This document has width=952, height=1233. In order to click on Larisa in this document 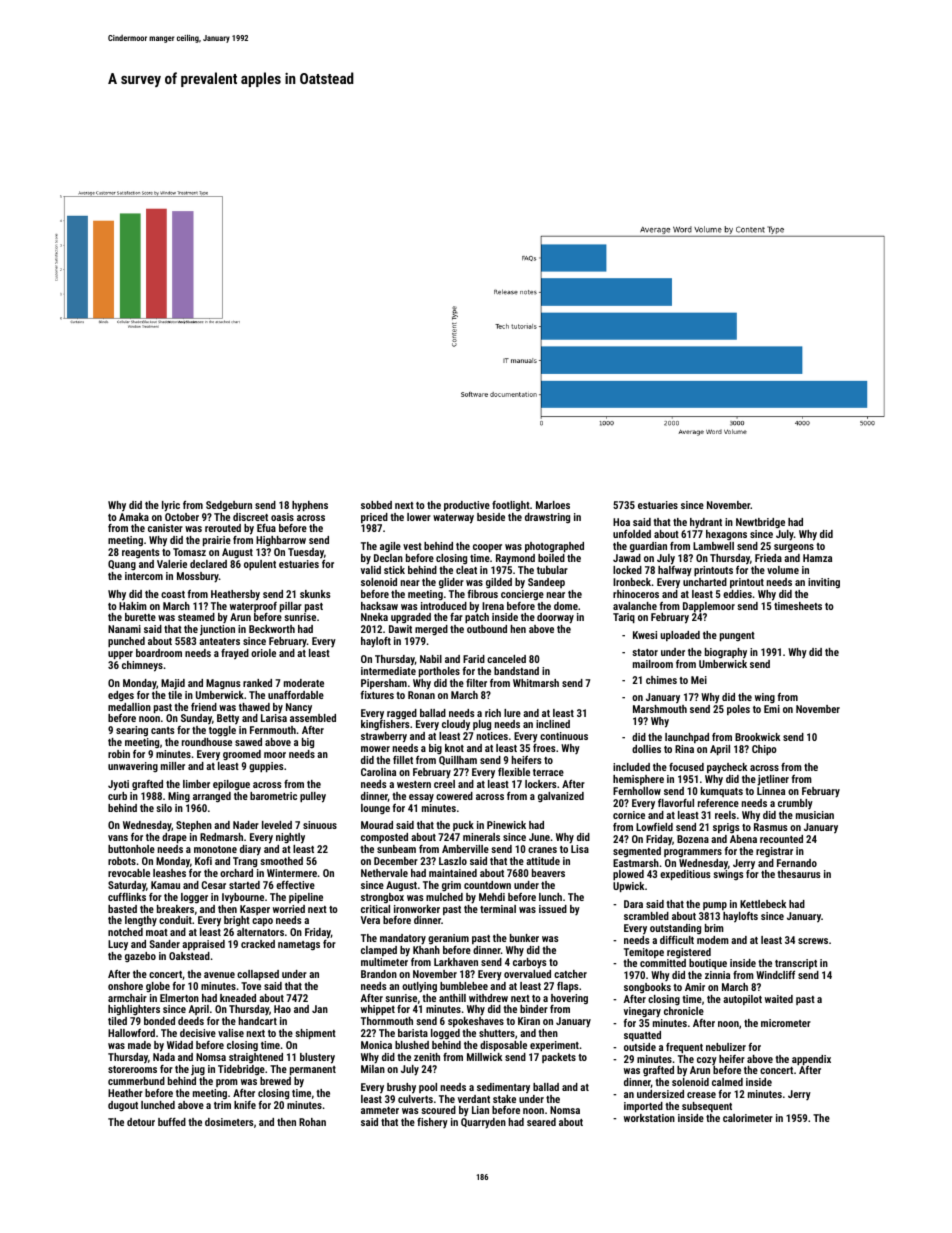, I will do `click(274, 718)`.
